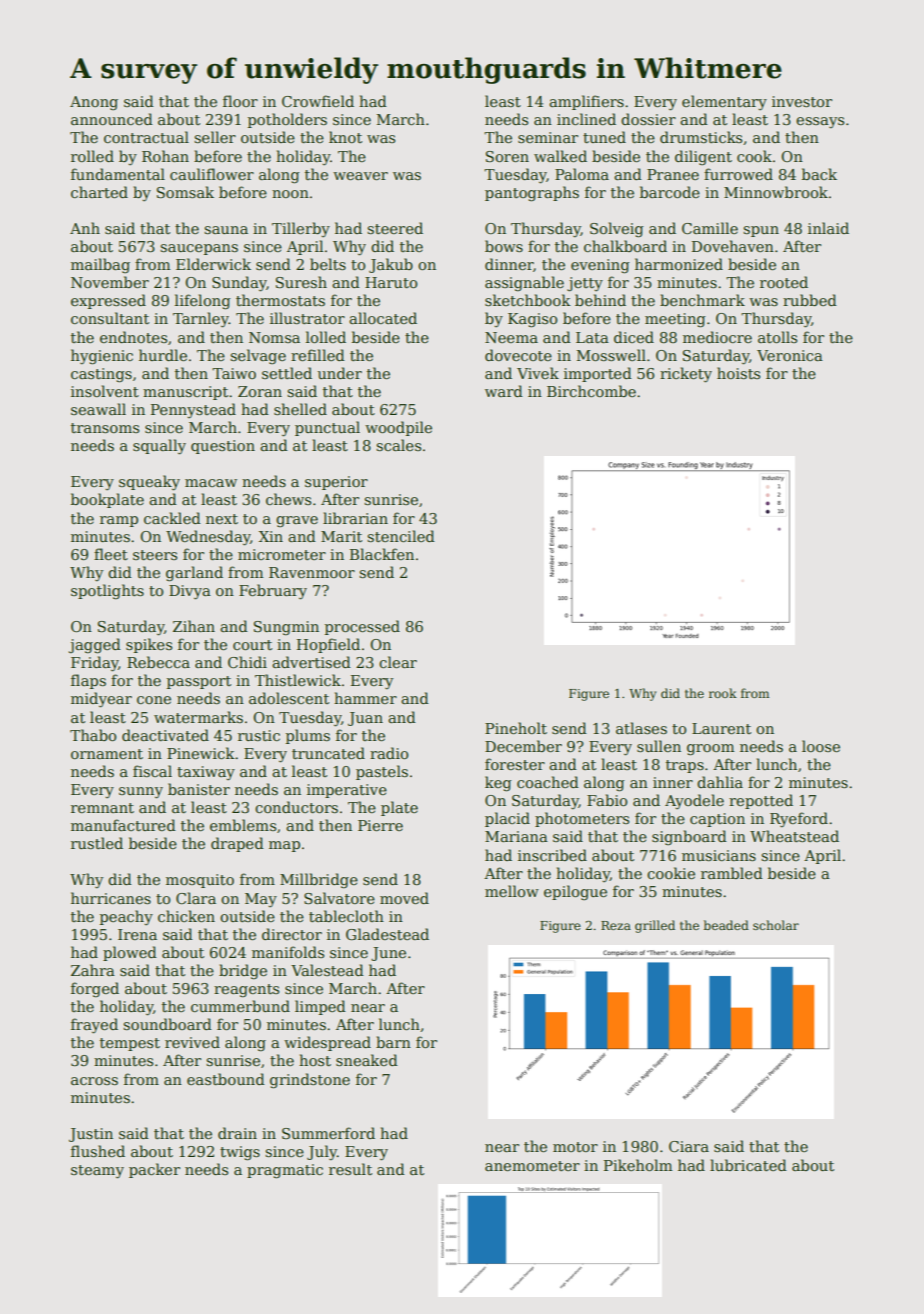 This document has width=924, height=1314. What do you see at coordinates (516, 836) in the document?
I see `Mariana` at bounding box center [516, 836].
